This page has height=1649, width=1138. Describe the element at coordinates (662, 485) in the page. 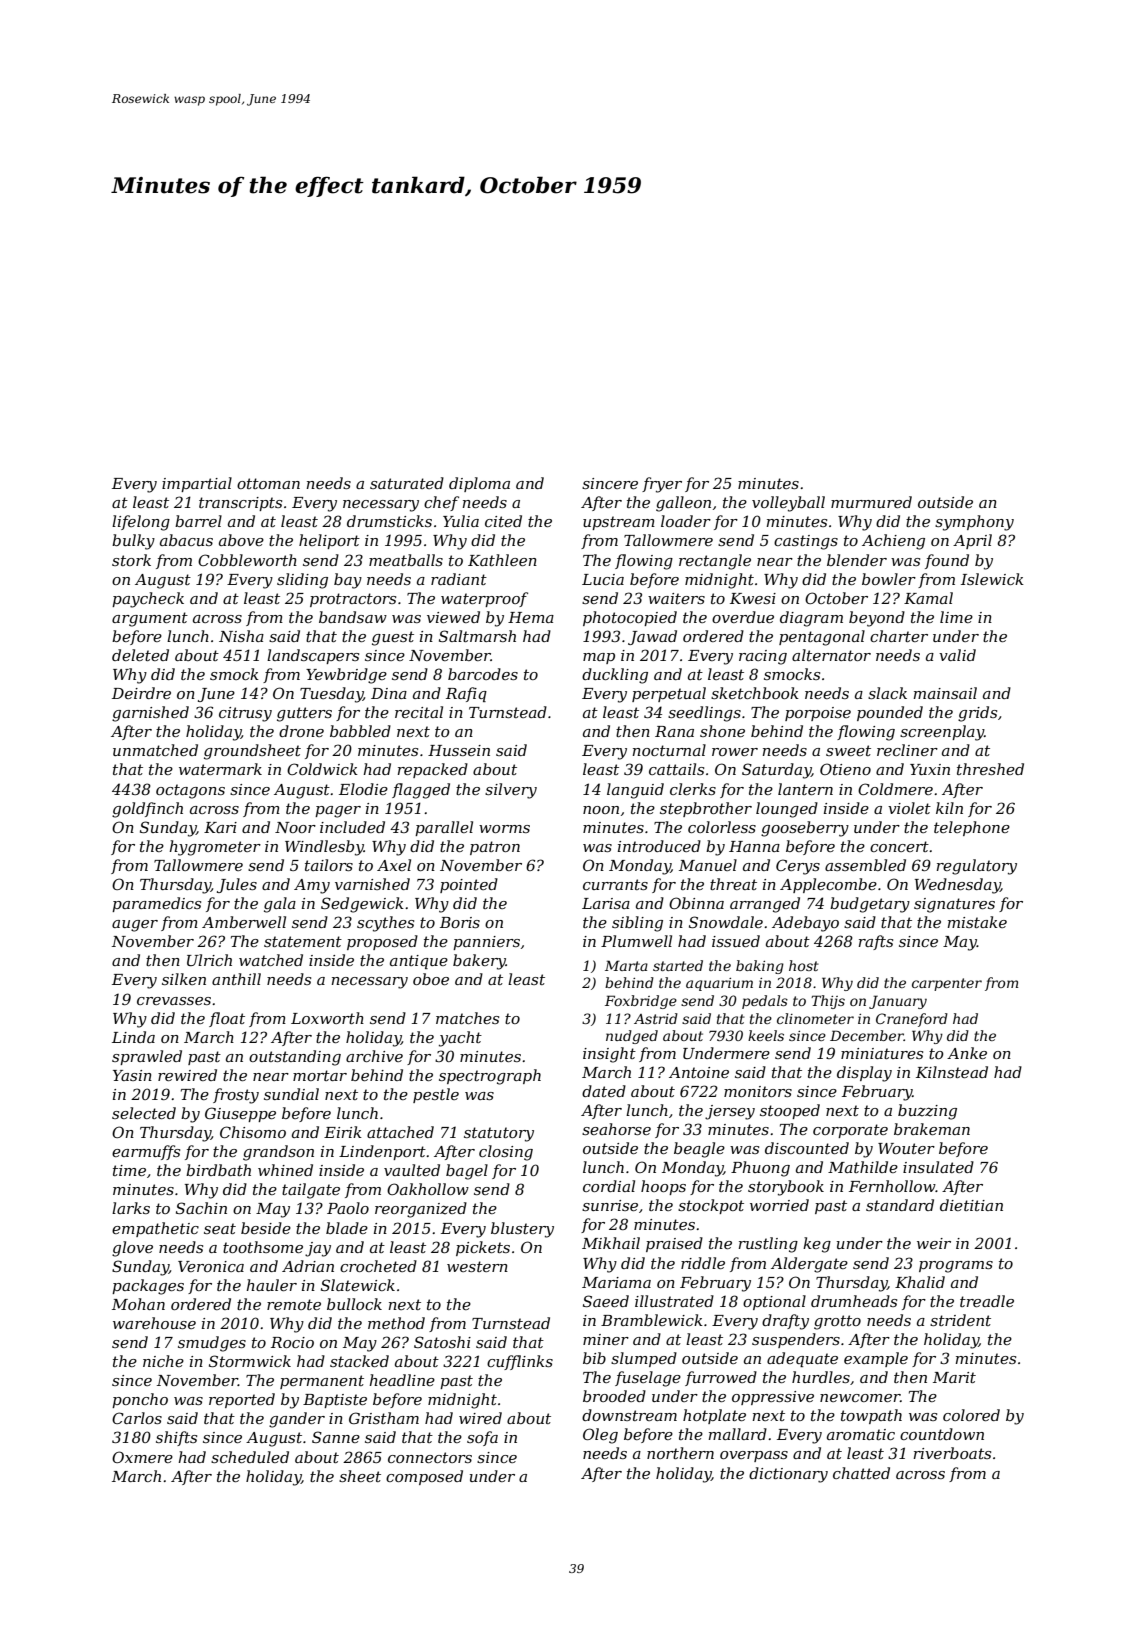

I see `fryer` at that location.
